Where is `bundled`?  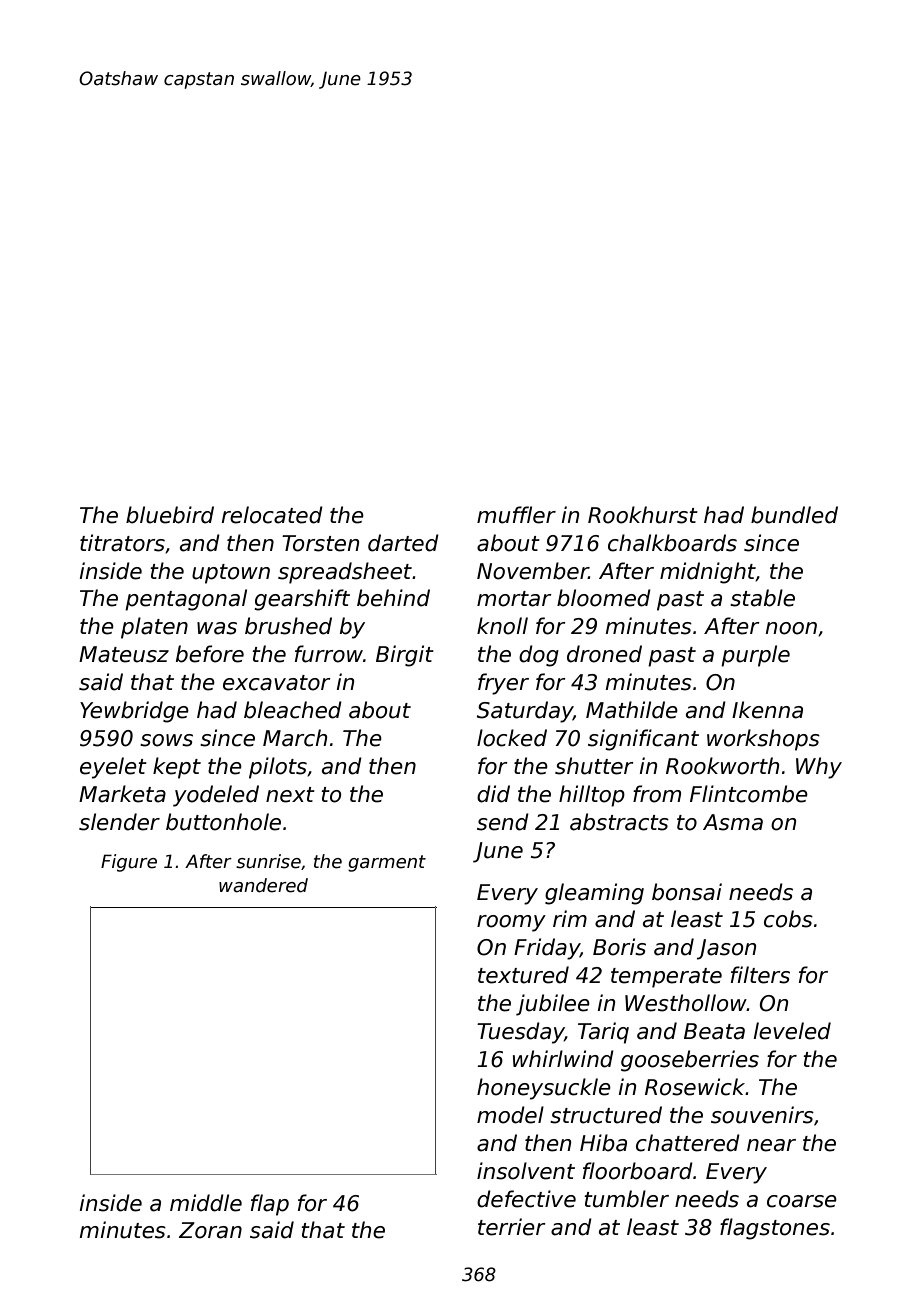
bundled is located at coordinates (794, 515).
